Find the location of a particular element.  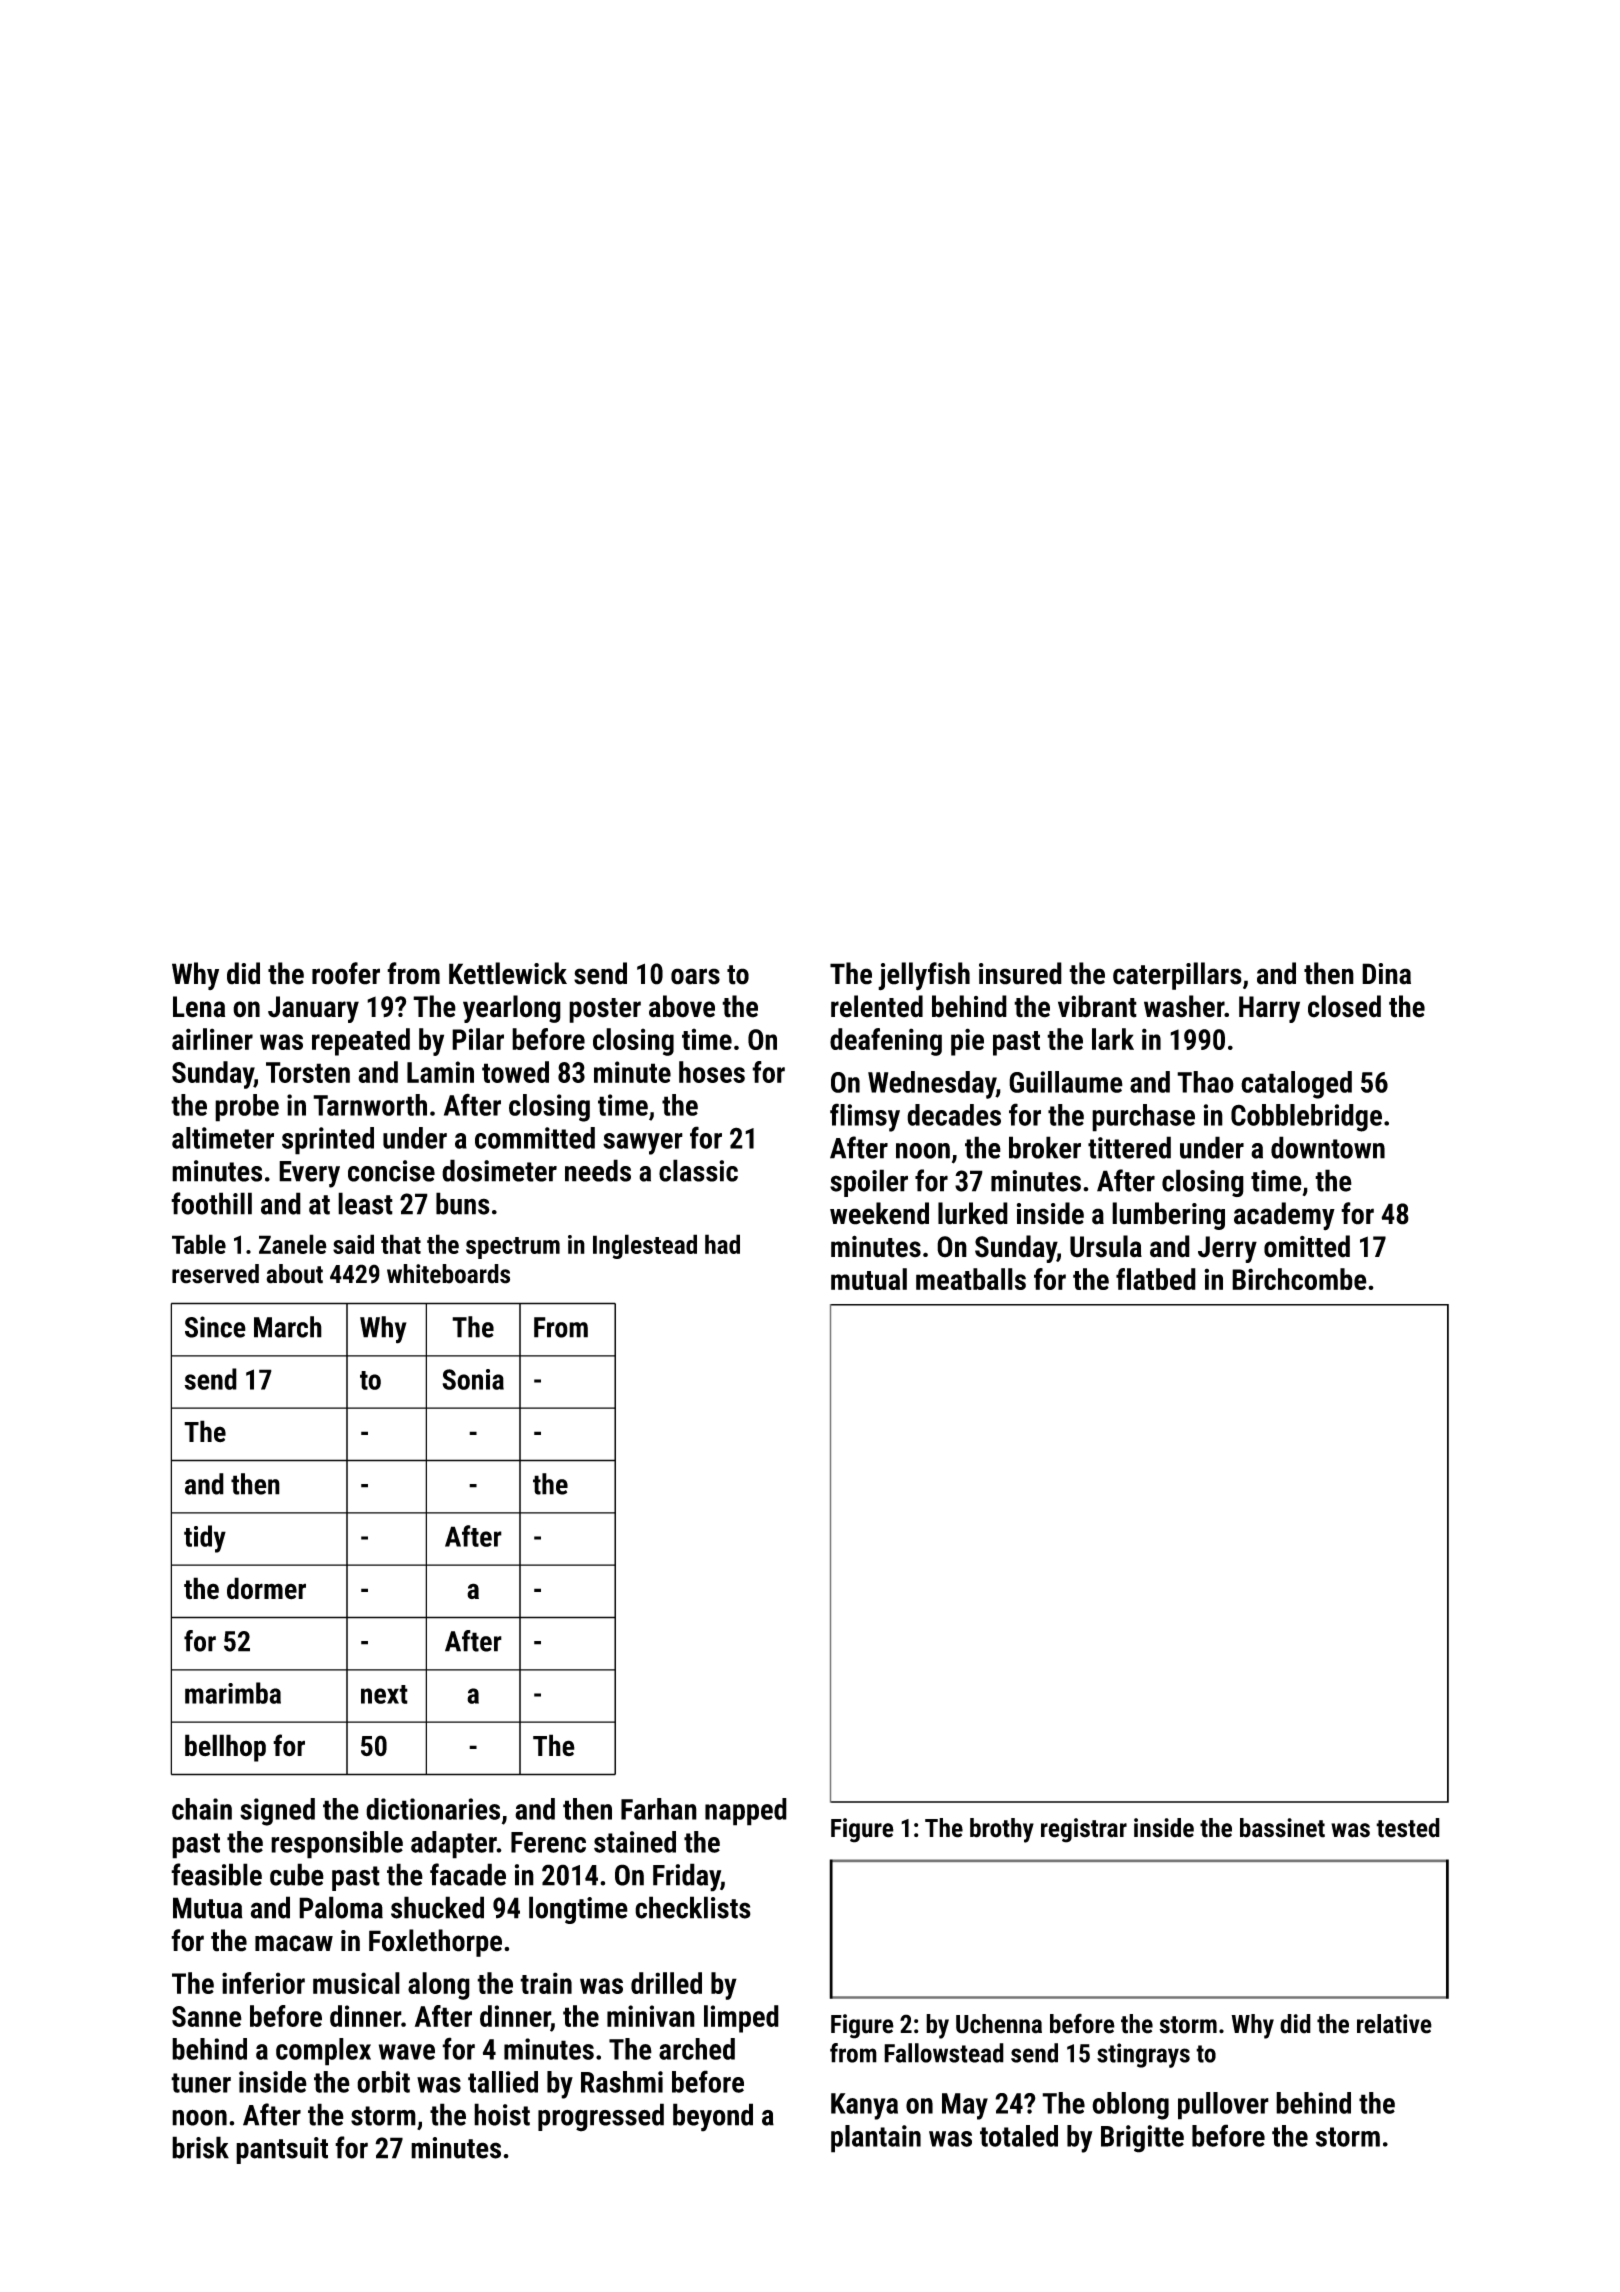

tidy is located at coordinates (205, 1539).
